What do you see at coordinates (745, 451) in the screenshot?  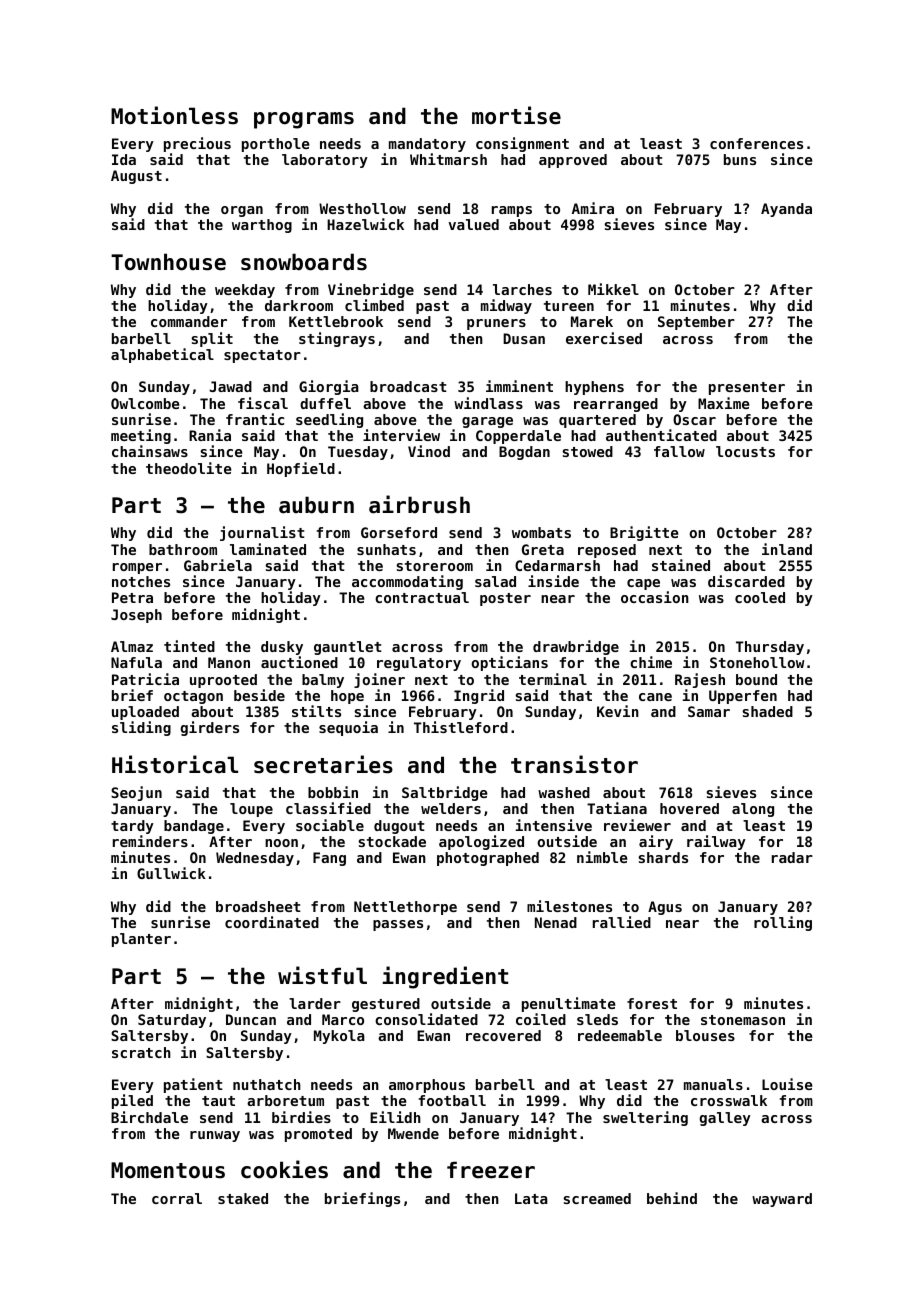 I see `locusts` at bounding box center [745, 451].
